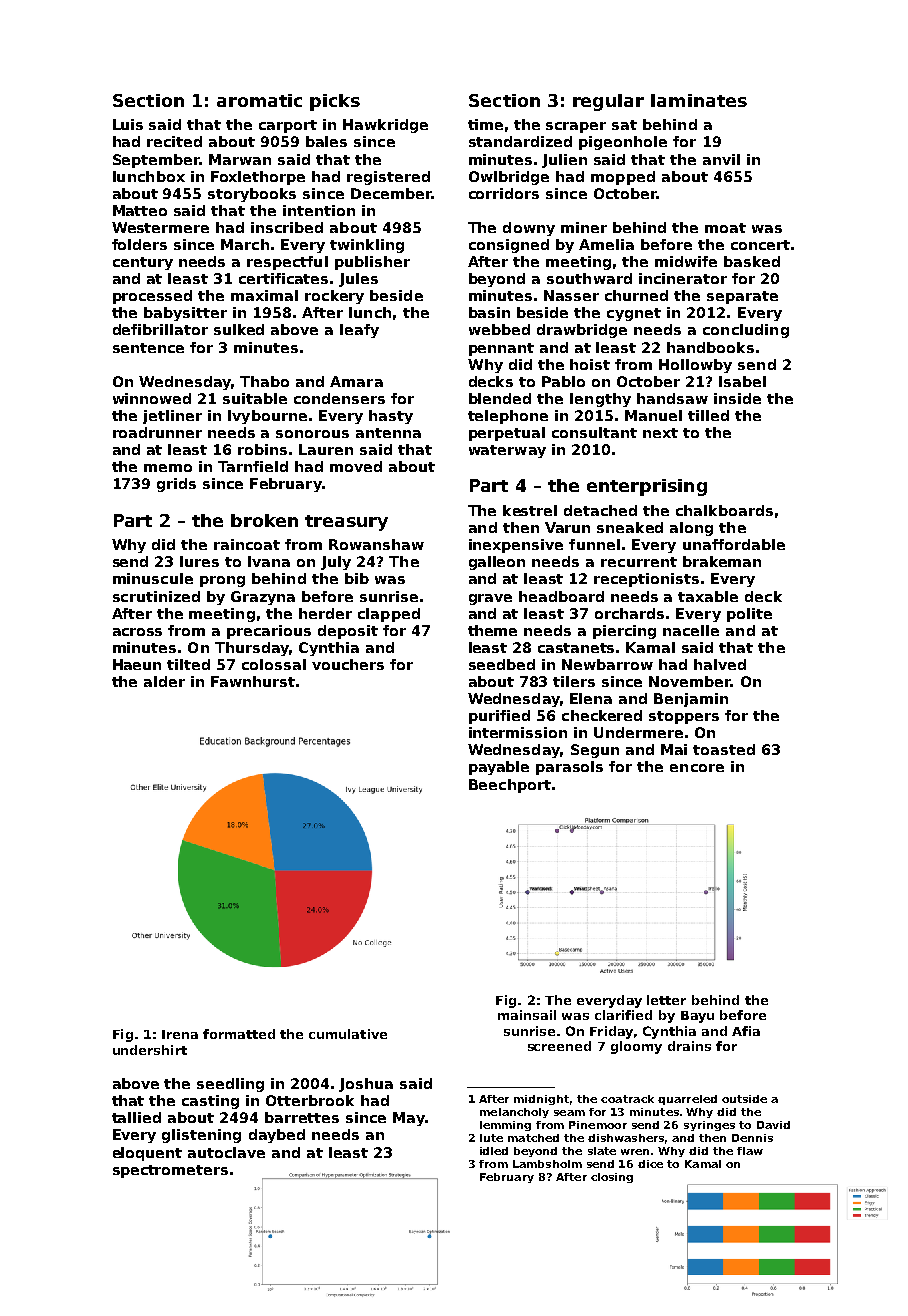 The width and height of the screenshot is (908, 1316). I want to click on waterway, so click(507, 451).
